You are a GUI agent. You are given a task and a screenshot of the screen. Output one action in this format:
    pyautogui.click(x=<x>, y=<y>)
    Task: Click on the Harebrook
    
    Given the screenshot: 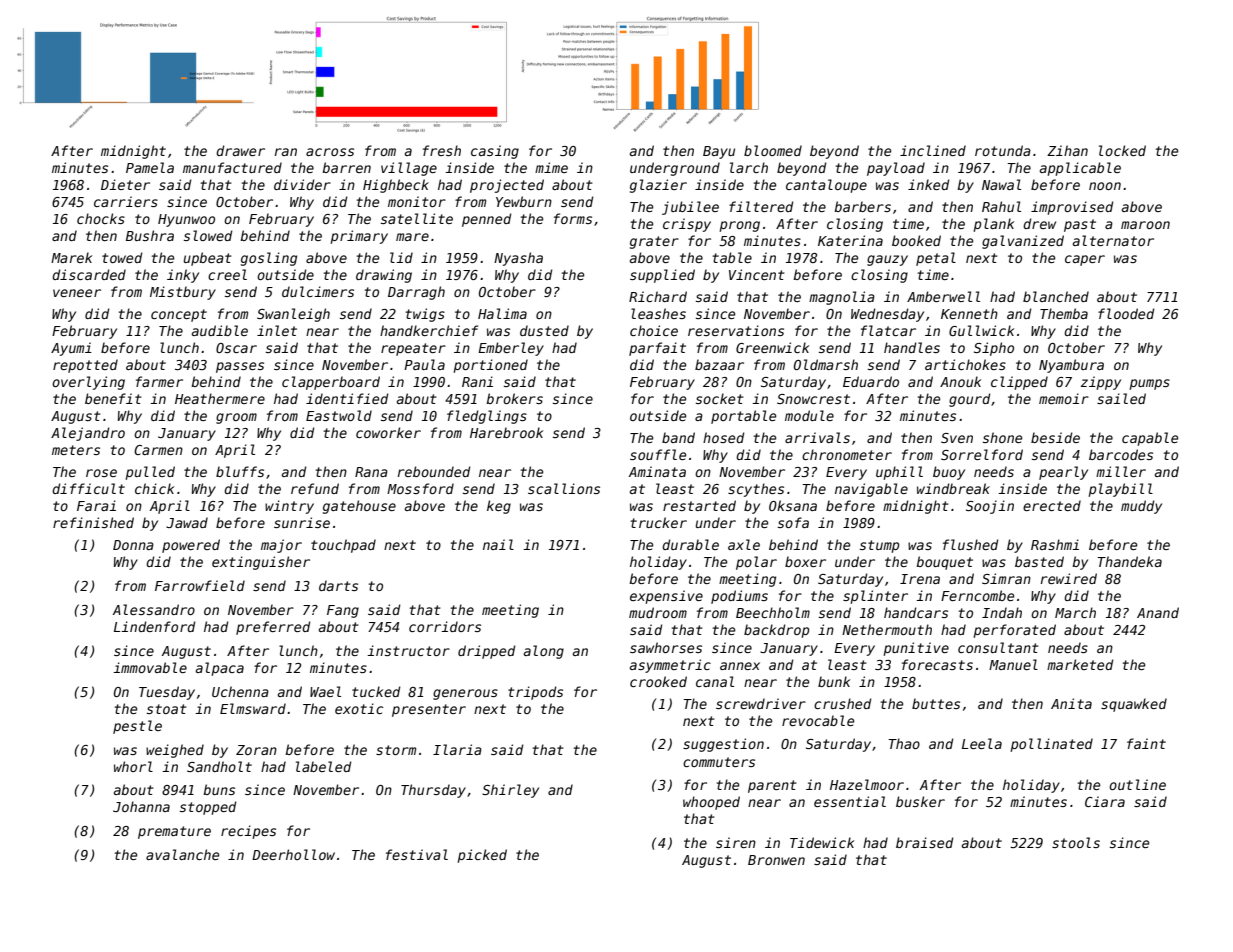 What is the action you would take?
    pyautogui.click(x=506, y=432)
